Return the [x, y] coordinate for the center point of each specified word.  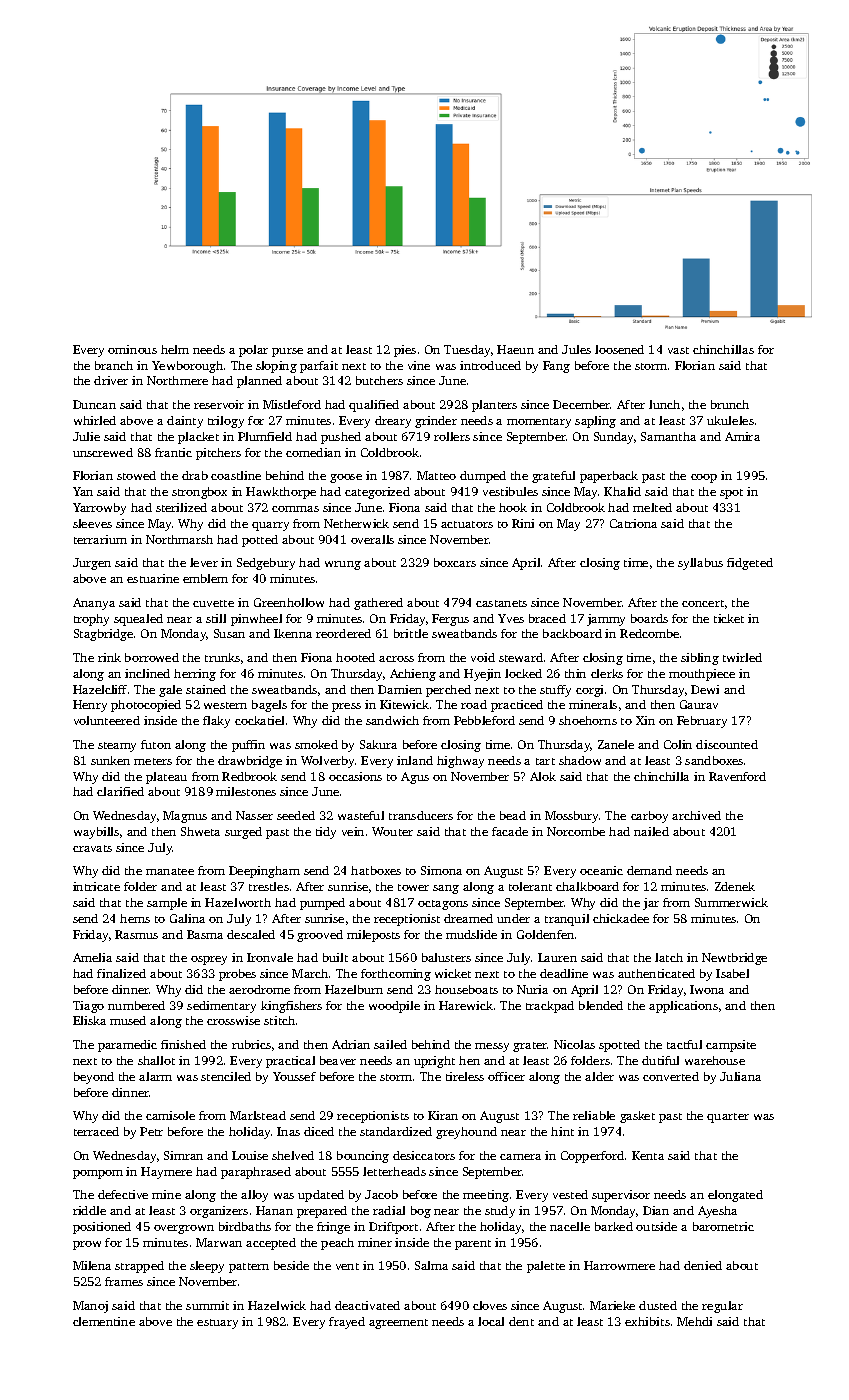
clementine [104, 1321]
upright [434, 1062]
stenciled [226, 1076]
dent [521, 1321]
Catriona [633, 523]
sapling [595, 422]
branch [114, 365]
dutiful [660, 1060]
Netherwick [356, 523]
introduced [490, 365]
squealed [138, 620]
